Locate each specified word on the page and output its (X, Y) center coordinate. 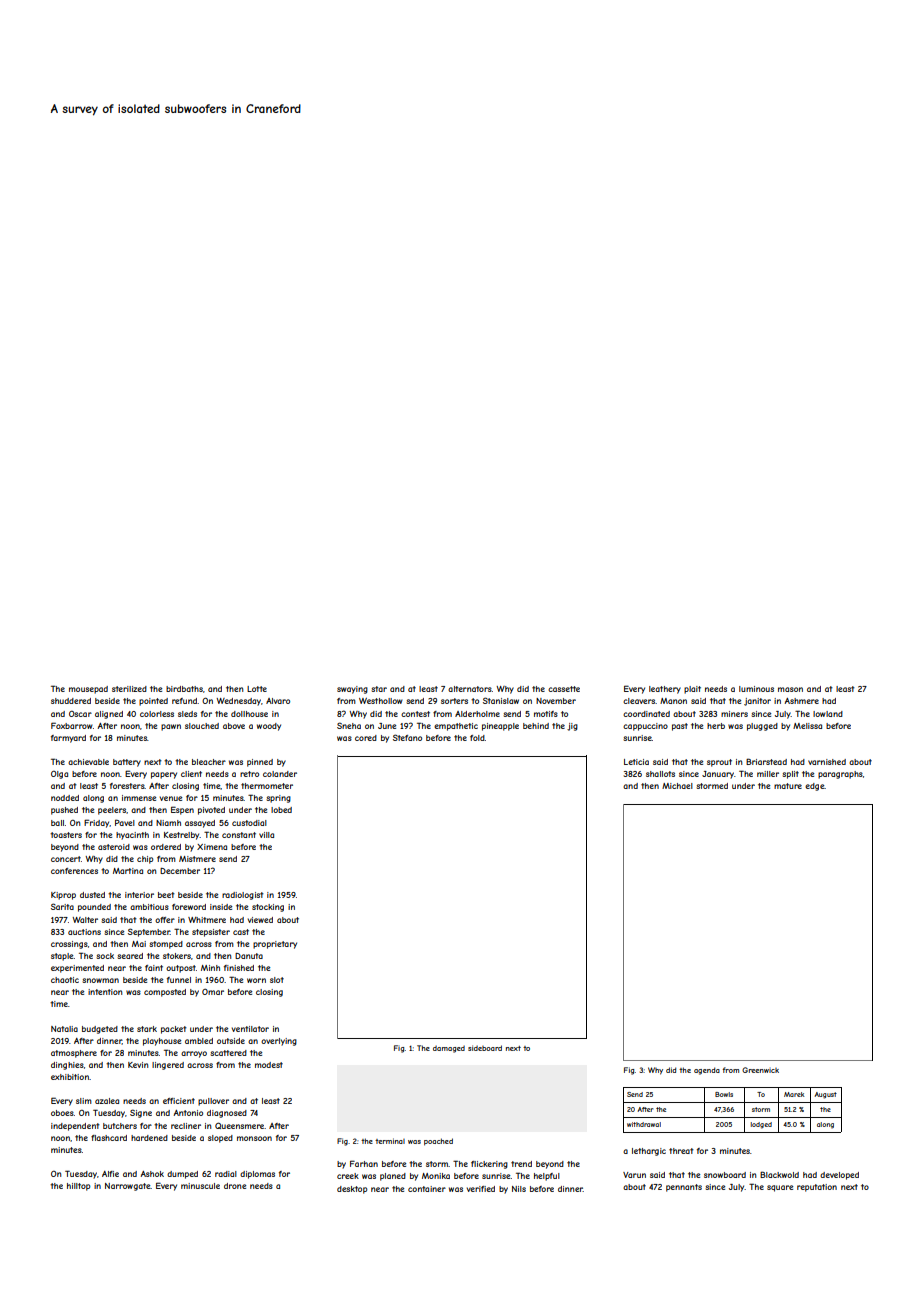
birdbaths (184, 689)
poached (438, 1142)
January (718, 775)
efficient (179, 1101)
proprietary (275, 945)
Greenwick (760, 1070)
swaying (352, 690)
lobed (281, 810)
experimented (77, 969)
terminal (390, 1141)
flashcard (109, 1138)
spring (278, 799)
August (826, 1095)
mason (790, 689)
